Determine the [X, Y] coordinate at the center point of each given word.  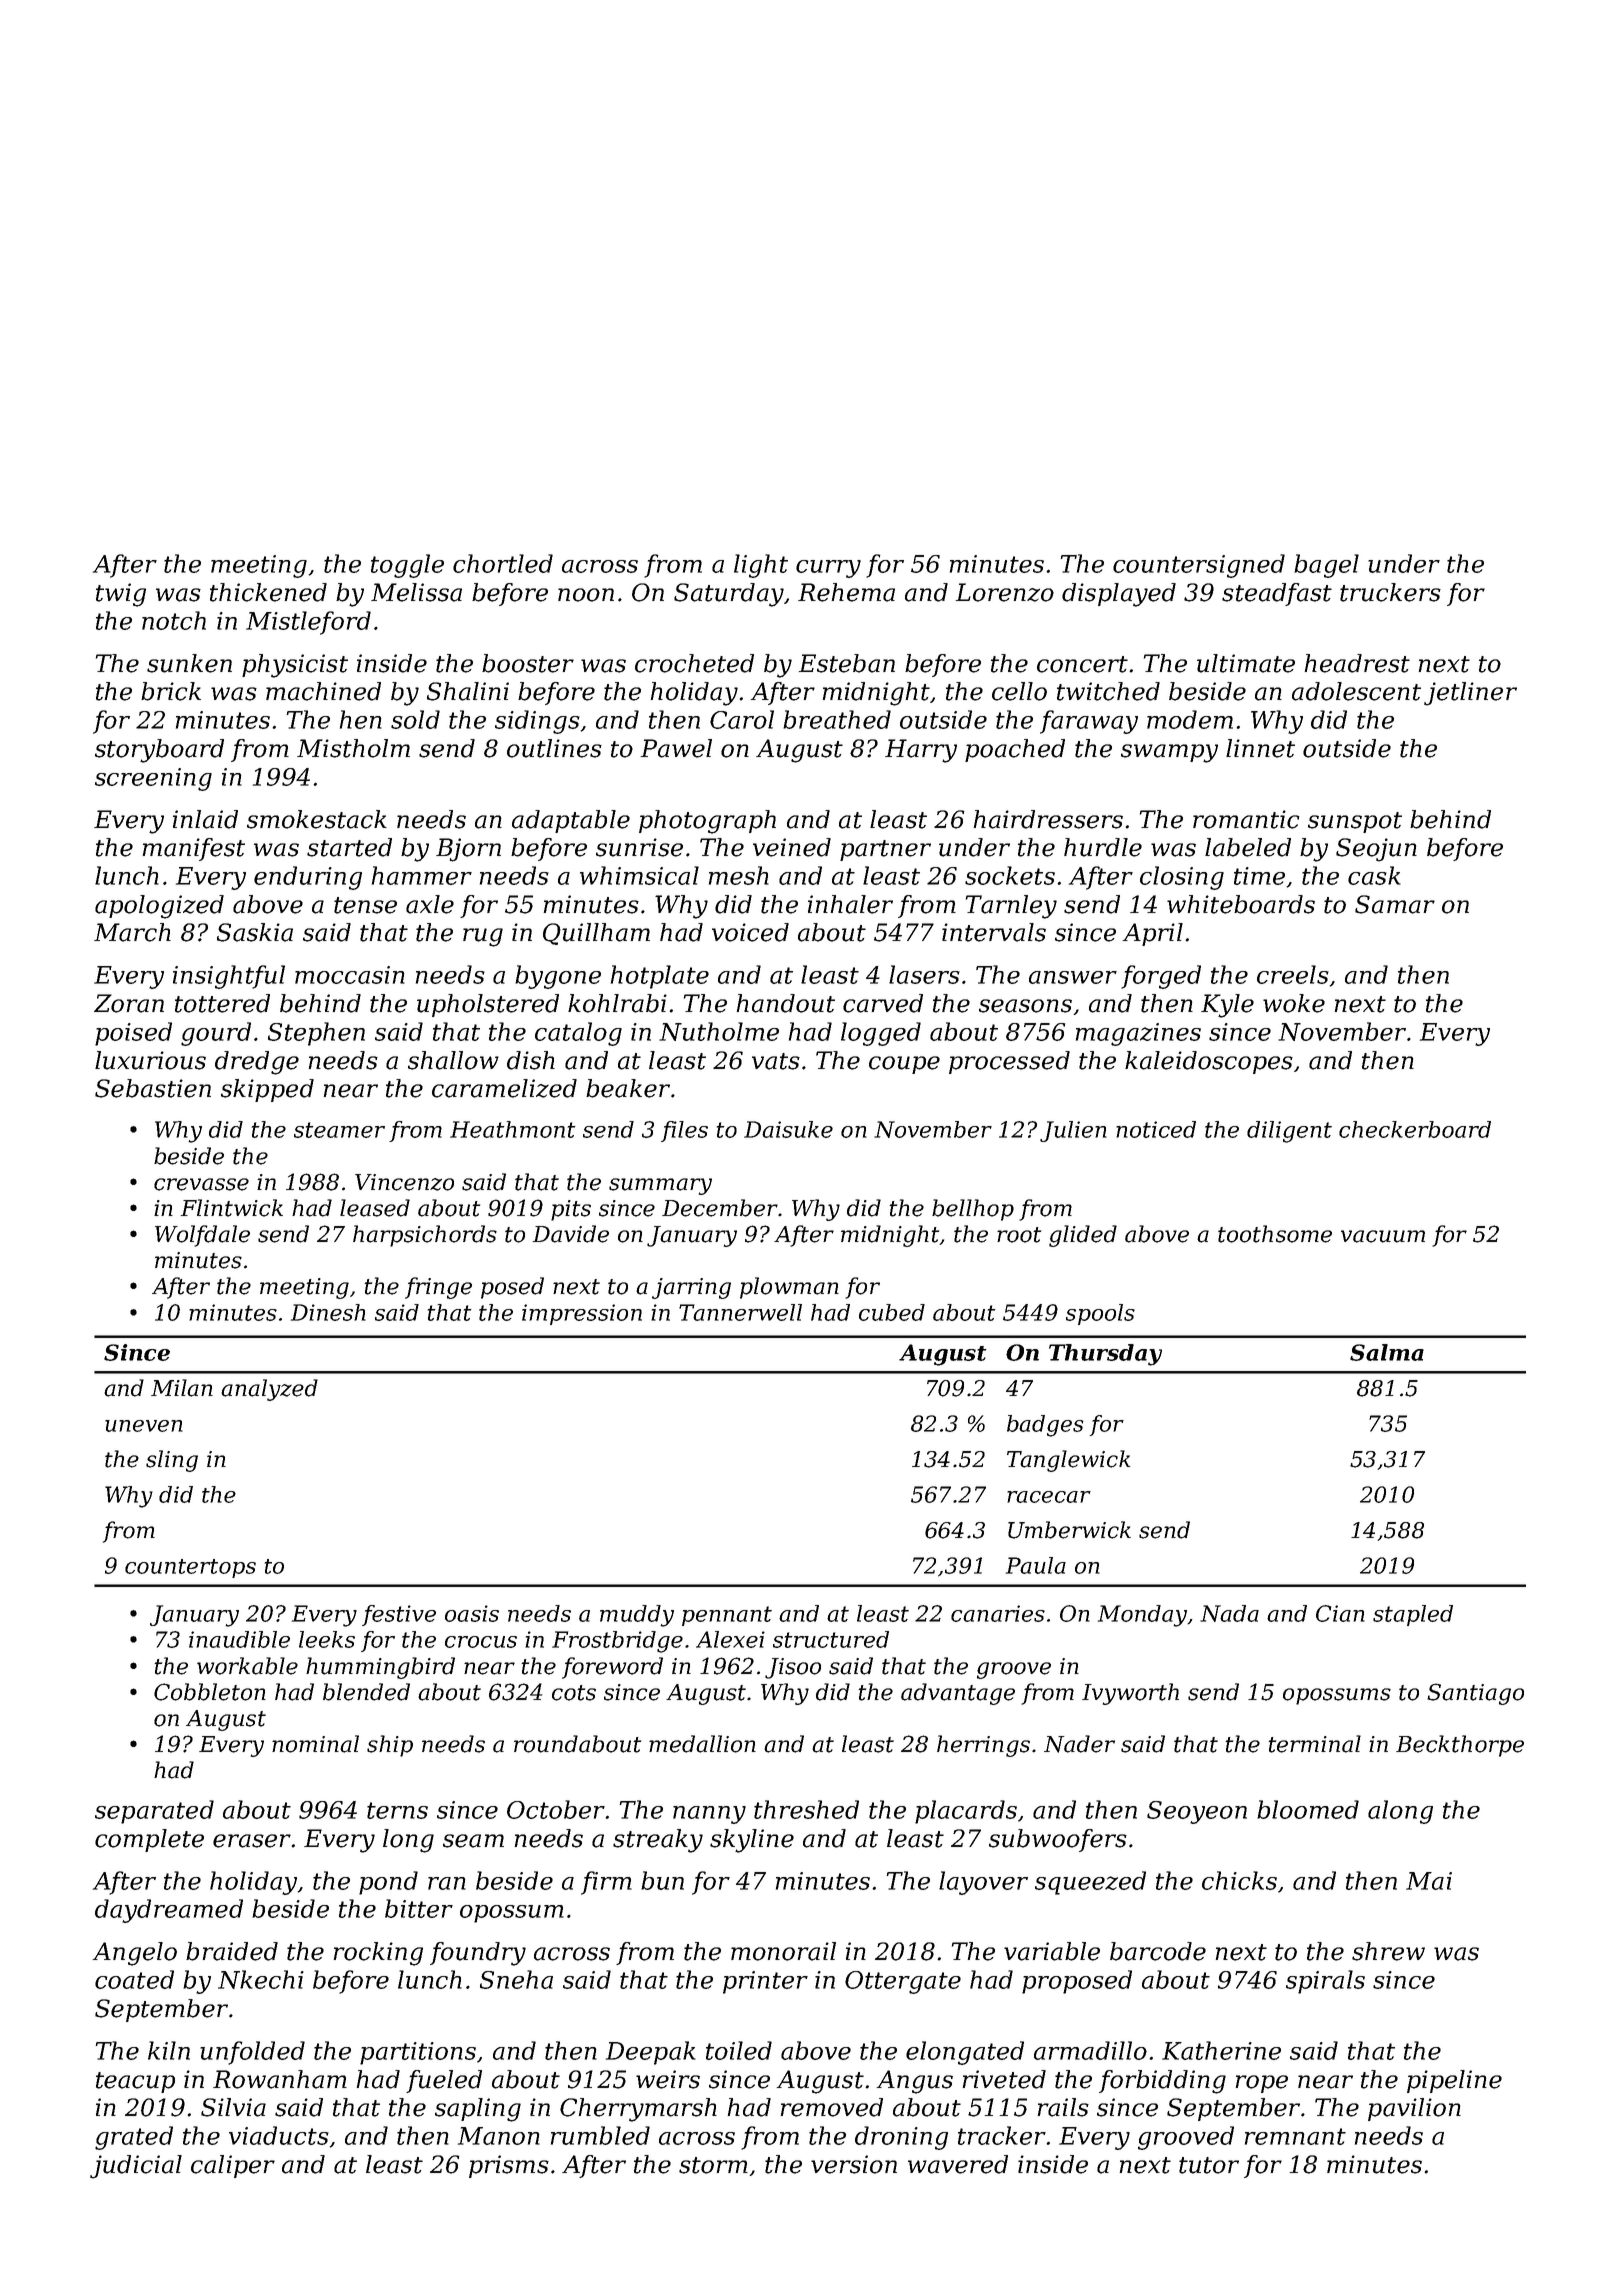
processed [1009, 1062]
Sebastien [153, 1088]
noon [586, 595]
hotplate [660, 977]
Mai [1429, 1881]
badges [1045, 1426]
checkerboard [1415, 1129]
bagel [1326, 566]
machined [323, 691]
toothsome [1275, 1234]
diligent [1289, 1132]
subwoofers [1058, 1840]
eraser [252, 1841]
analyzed [269, 1390]
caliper [233, 2166]
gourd [216, 1034]
